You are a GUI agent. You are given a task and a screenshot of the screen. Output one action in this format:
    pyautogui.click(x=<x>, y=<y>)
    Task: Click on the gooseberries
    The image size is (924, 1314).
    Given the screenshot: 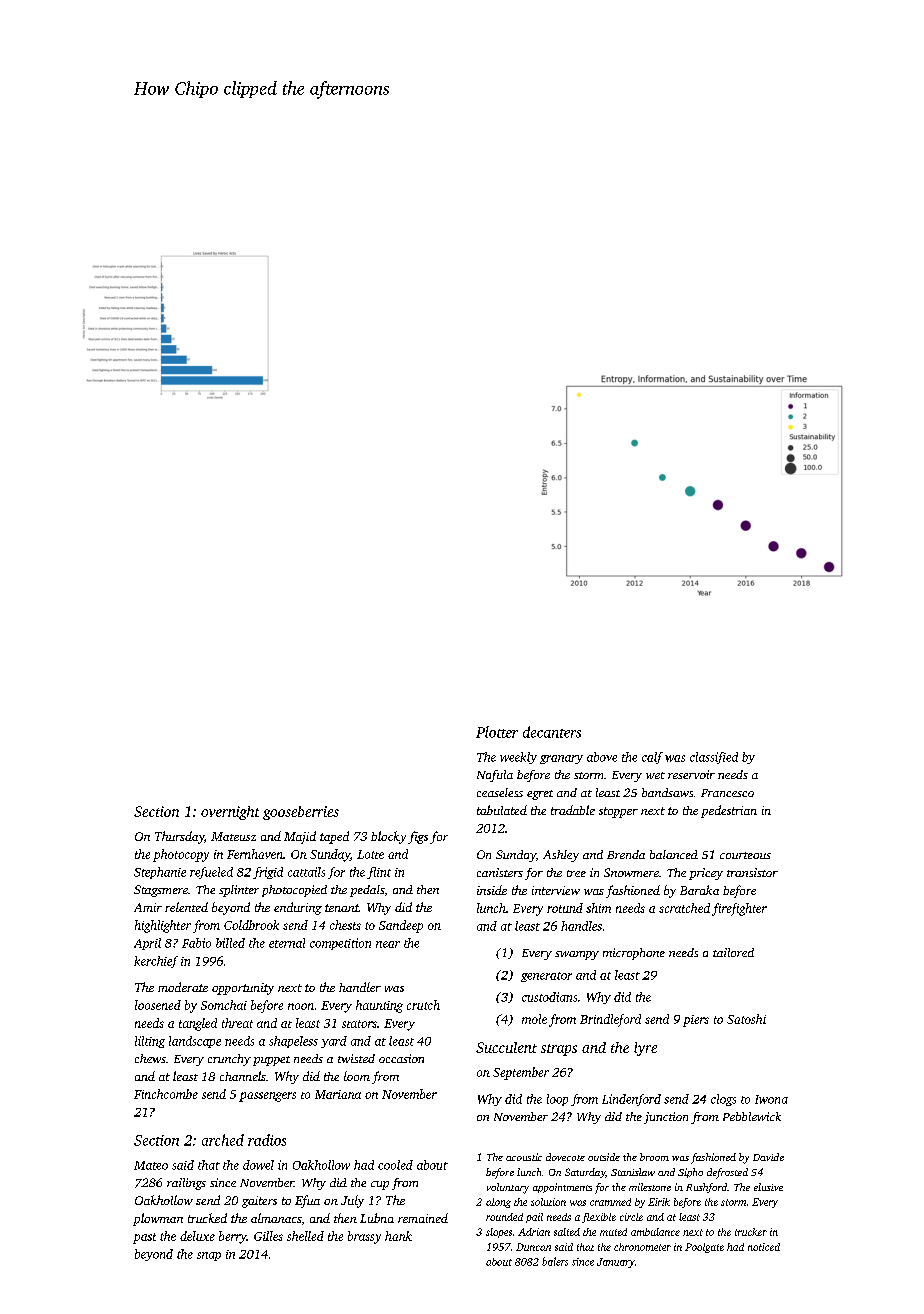 What is the action you would take?
    pyautogui.click(x=301, y=813)
